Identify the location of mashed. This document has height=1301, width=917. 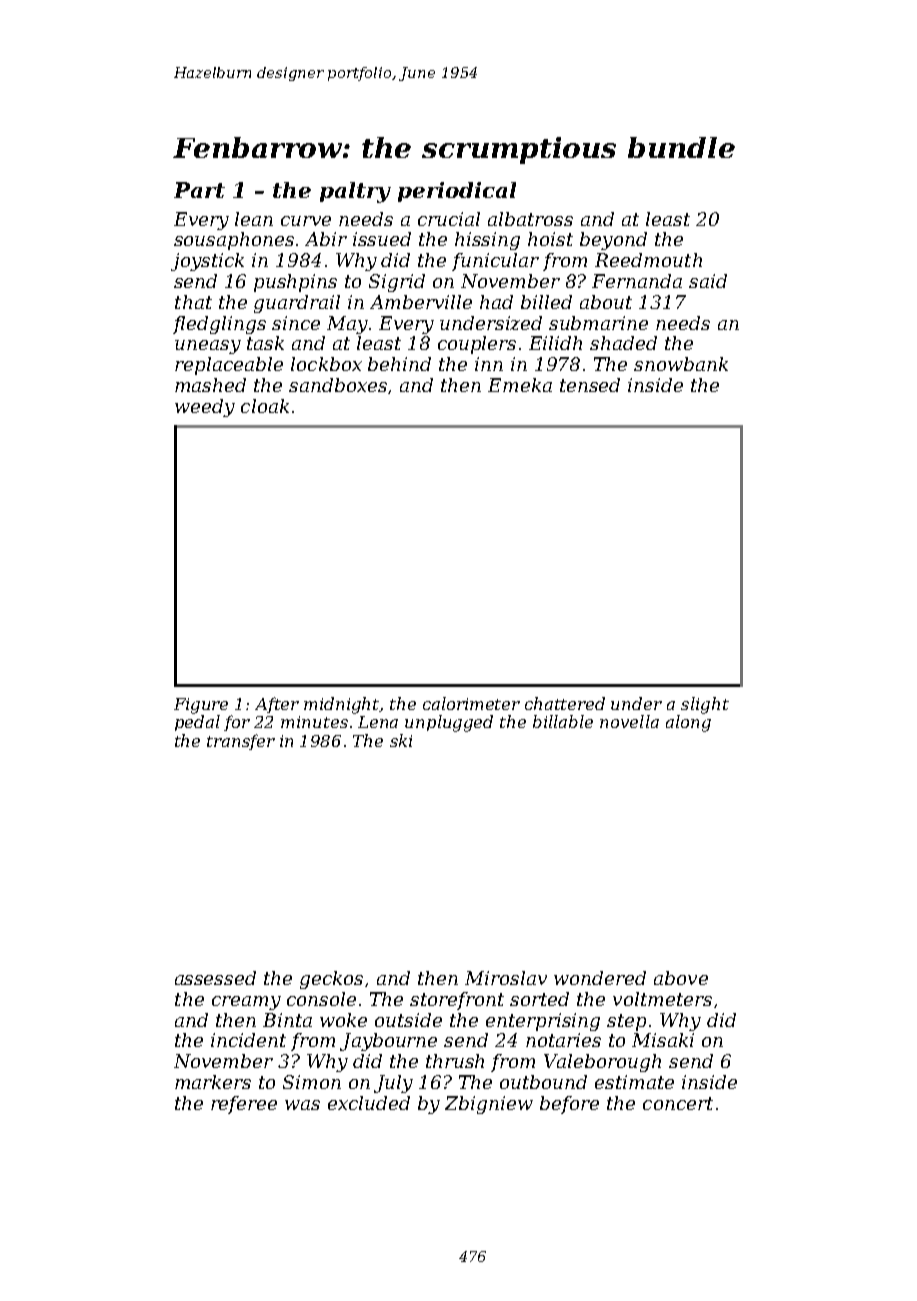
(210, 385).
